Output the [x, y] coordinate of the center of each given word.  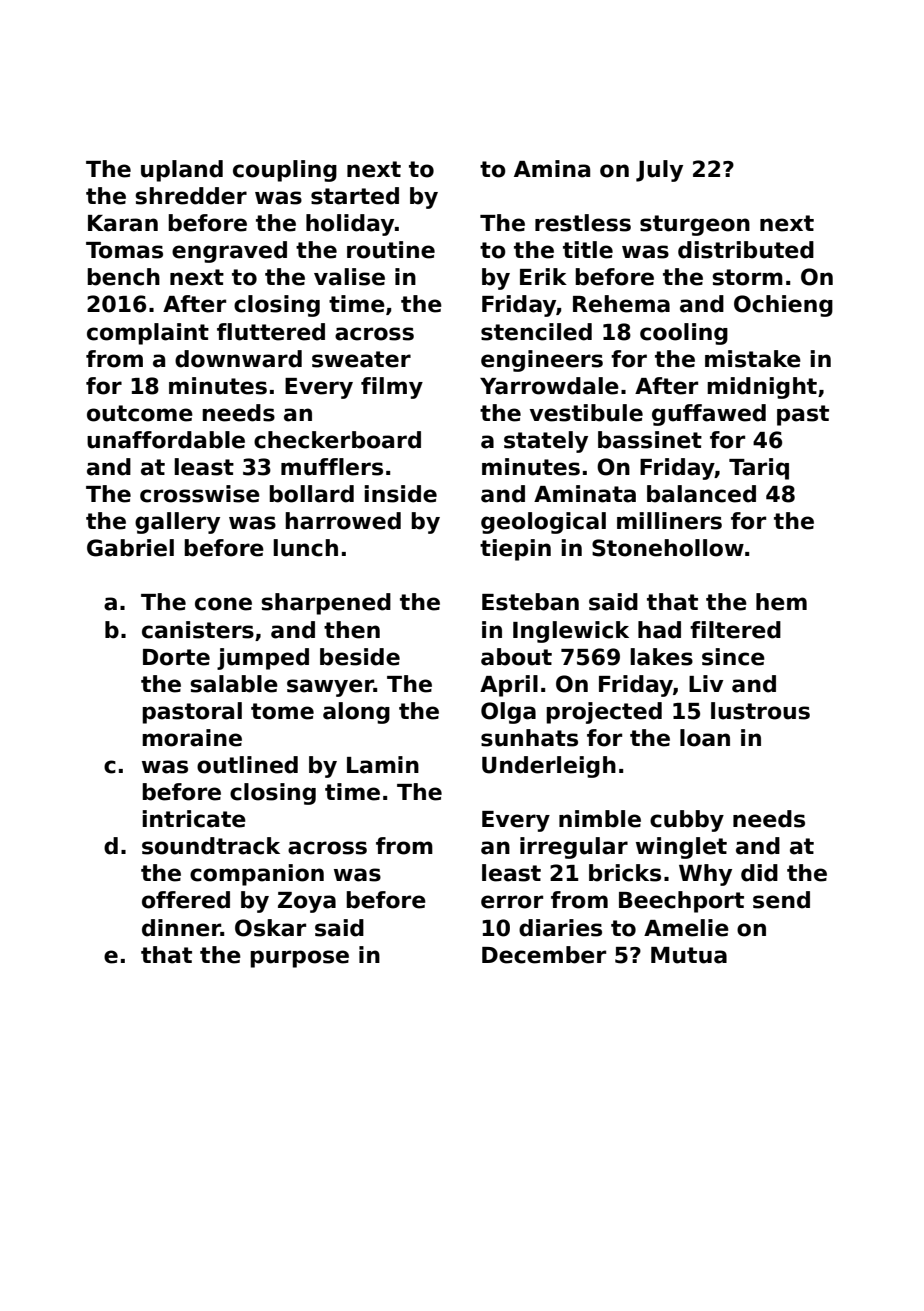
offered [186, 900]
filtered [735, 630]
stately [546, 442]
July [659, 171]
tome [282, 711]
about [516, 657]
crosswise [200, 494]
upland [182, 171]
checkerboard [337, 440]
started [355, 196]
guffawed [709, 415]
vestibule [586, 413]
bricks [625, 873]
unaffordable [166, 440]
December [544, 955]
